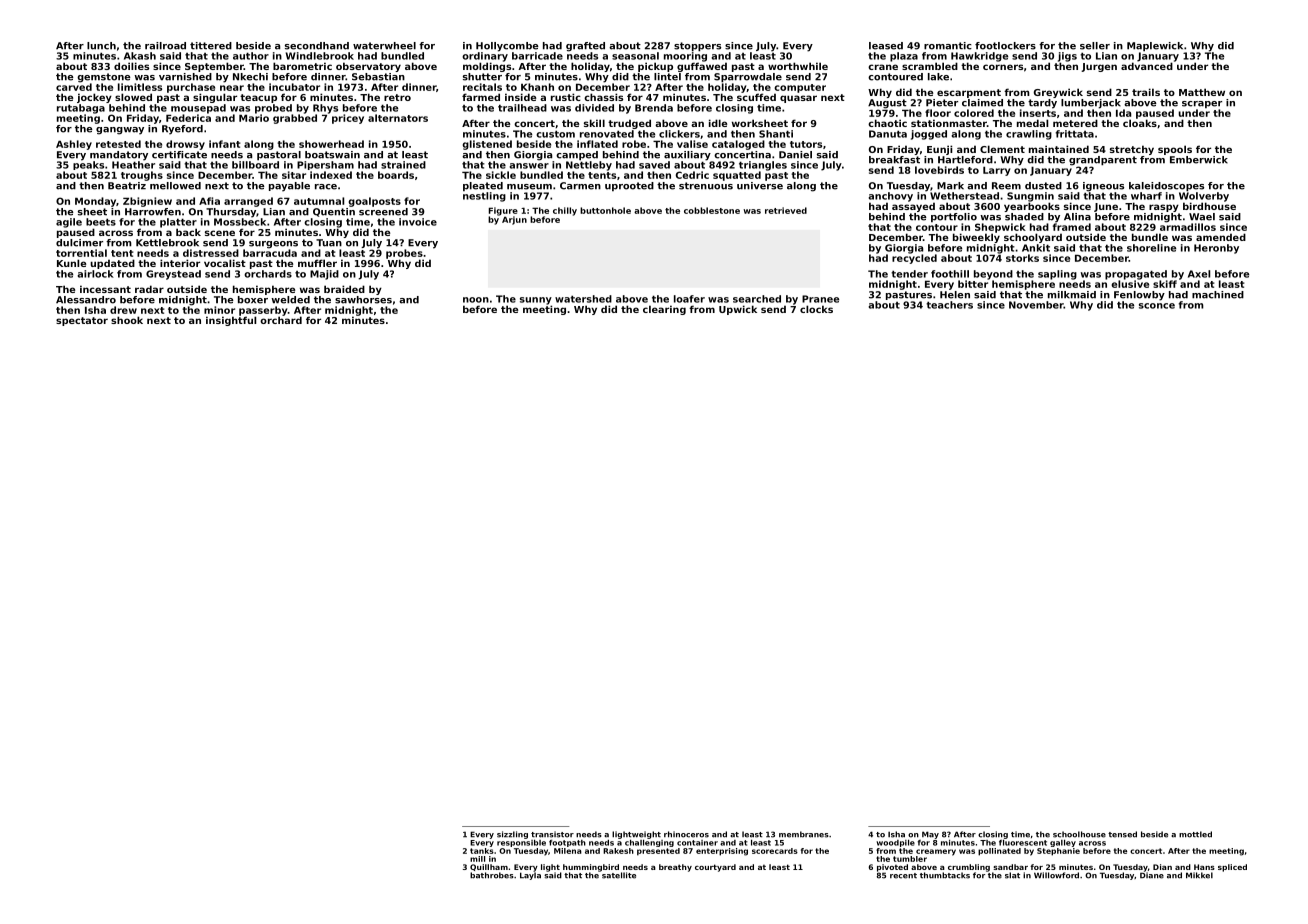  Describe the element at coordinates (418, 222) in the screenshot. I see `invoice` at that location.
